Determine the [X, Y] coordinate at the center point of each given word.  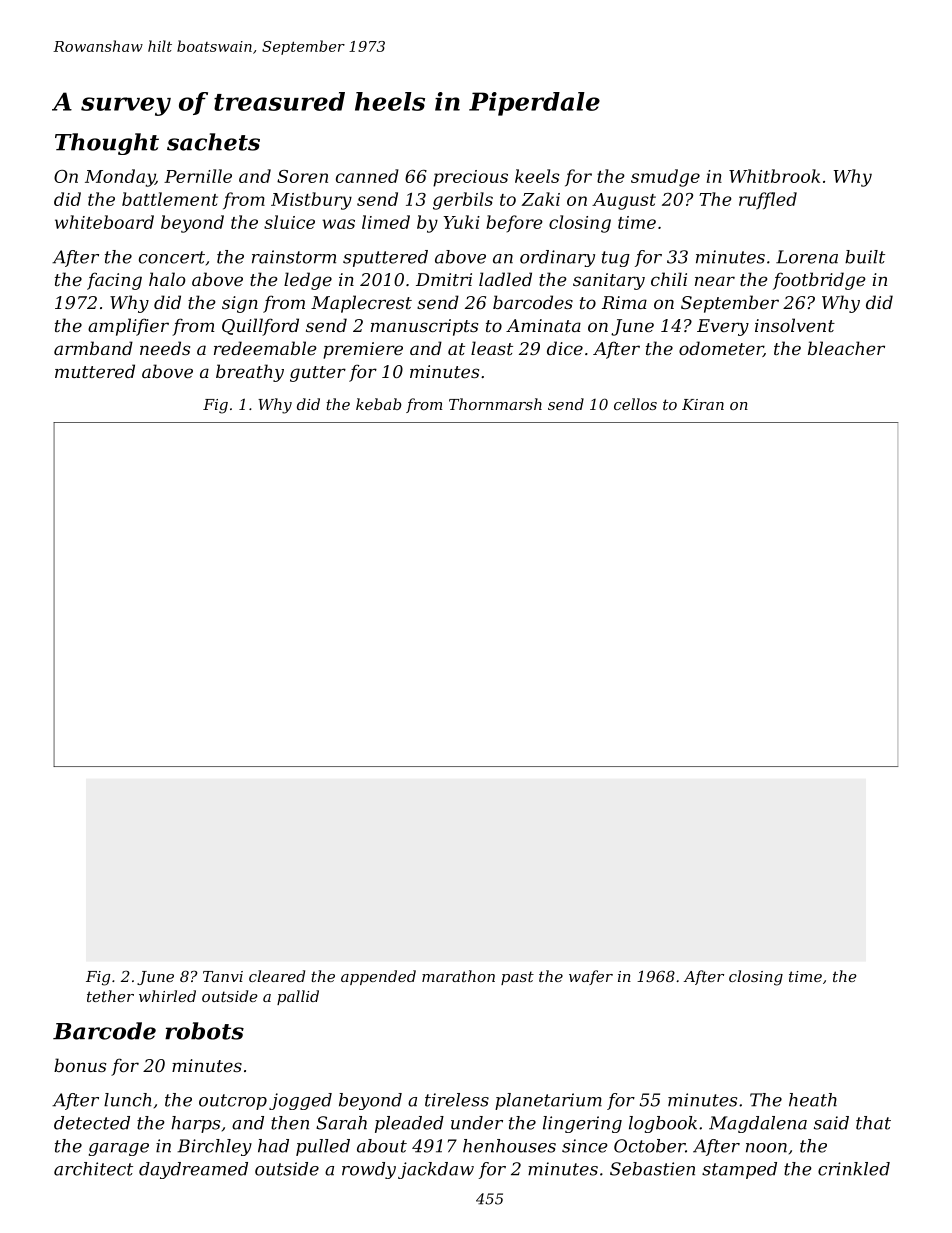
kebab [378, 404]
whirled [167, 996]
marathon [458, 976]
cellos [635, 404]
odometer [721, 349]
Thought [107, 144]
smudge [665, 178]
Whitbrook [774, 176]
